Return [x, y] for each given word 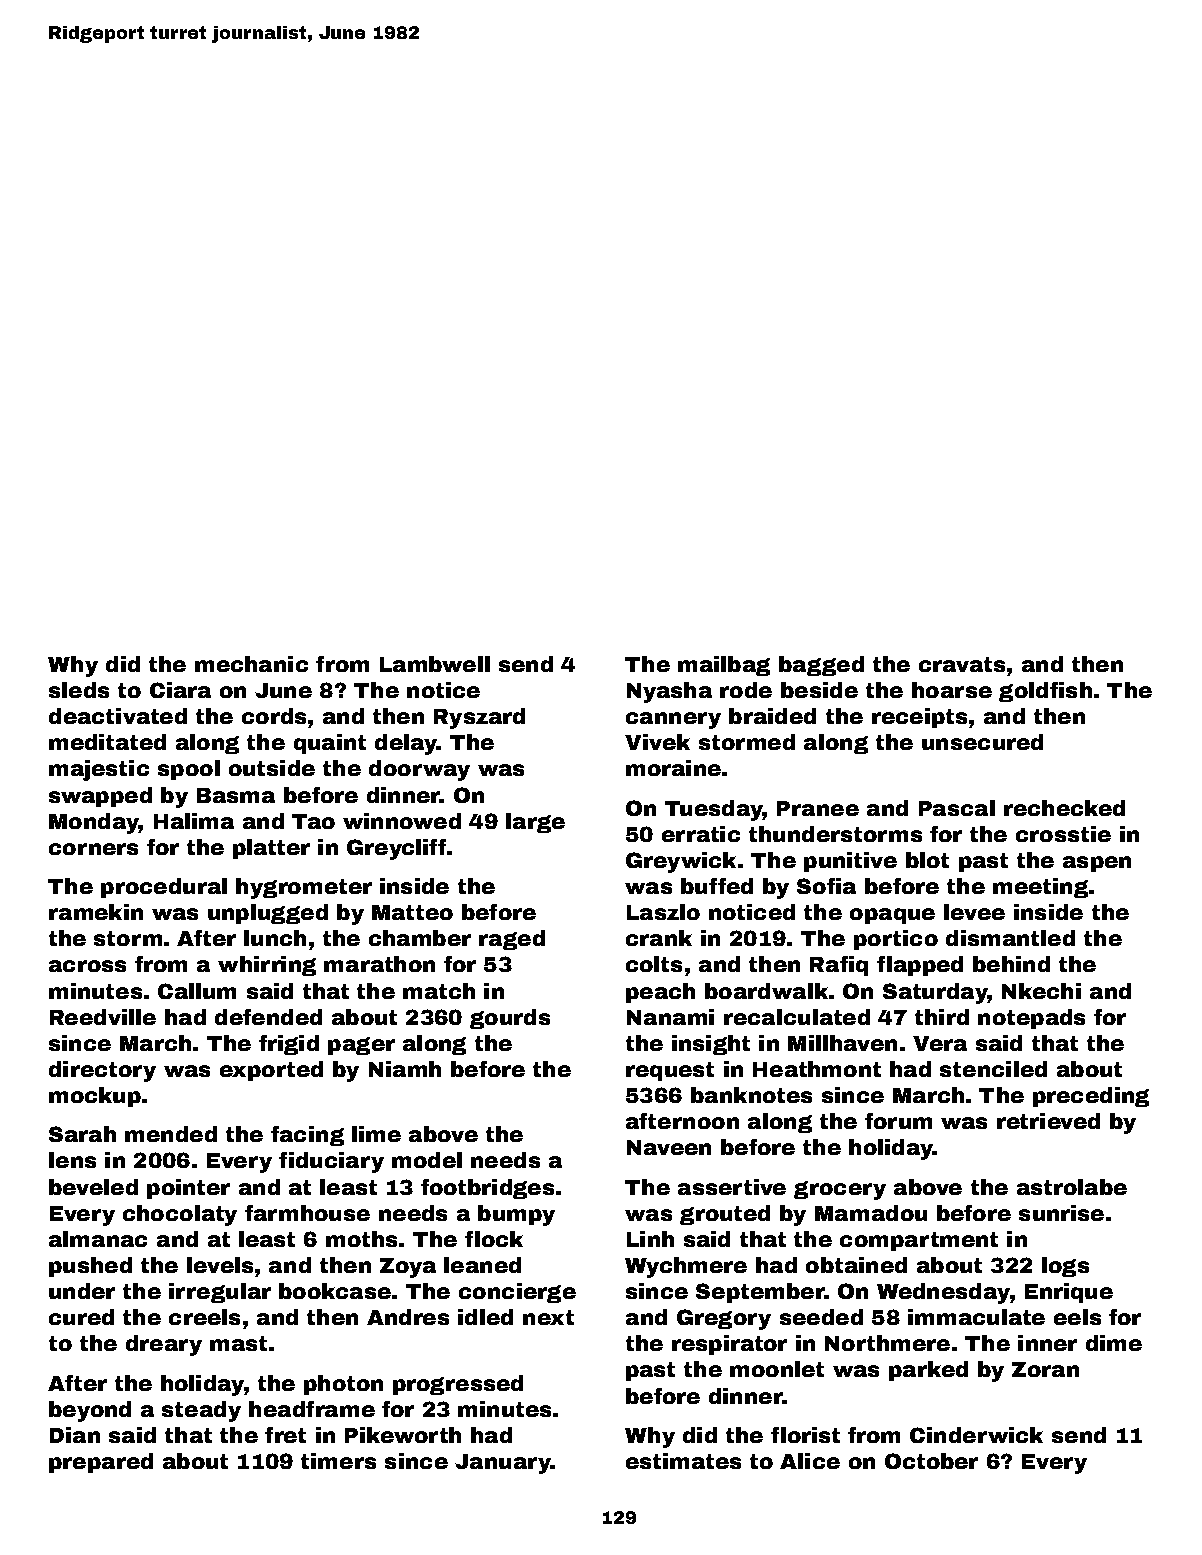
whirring [267, 966]
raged [512, 940]
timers [338, 1461]
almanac [98, 1239]
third [942, 1017]
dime [1114, 1343]
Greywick [681, 862]
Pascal [957, 808]
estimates [683, 1461]
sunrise [1061, 1213]
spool [189, 770]
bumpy [516, 1215]
